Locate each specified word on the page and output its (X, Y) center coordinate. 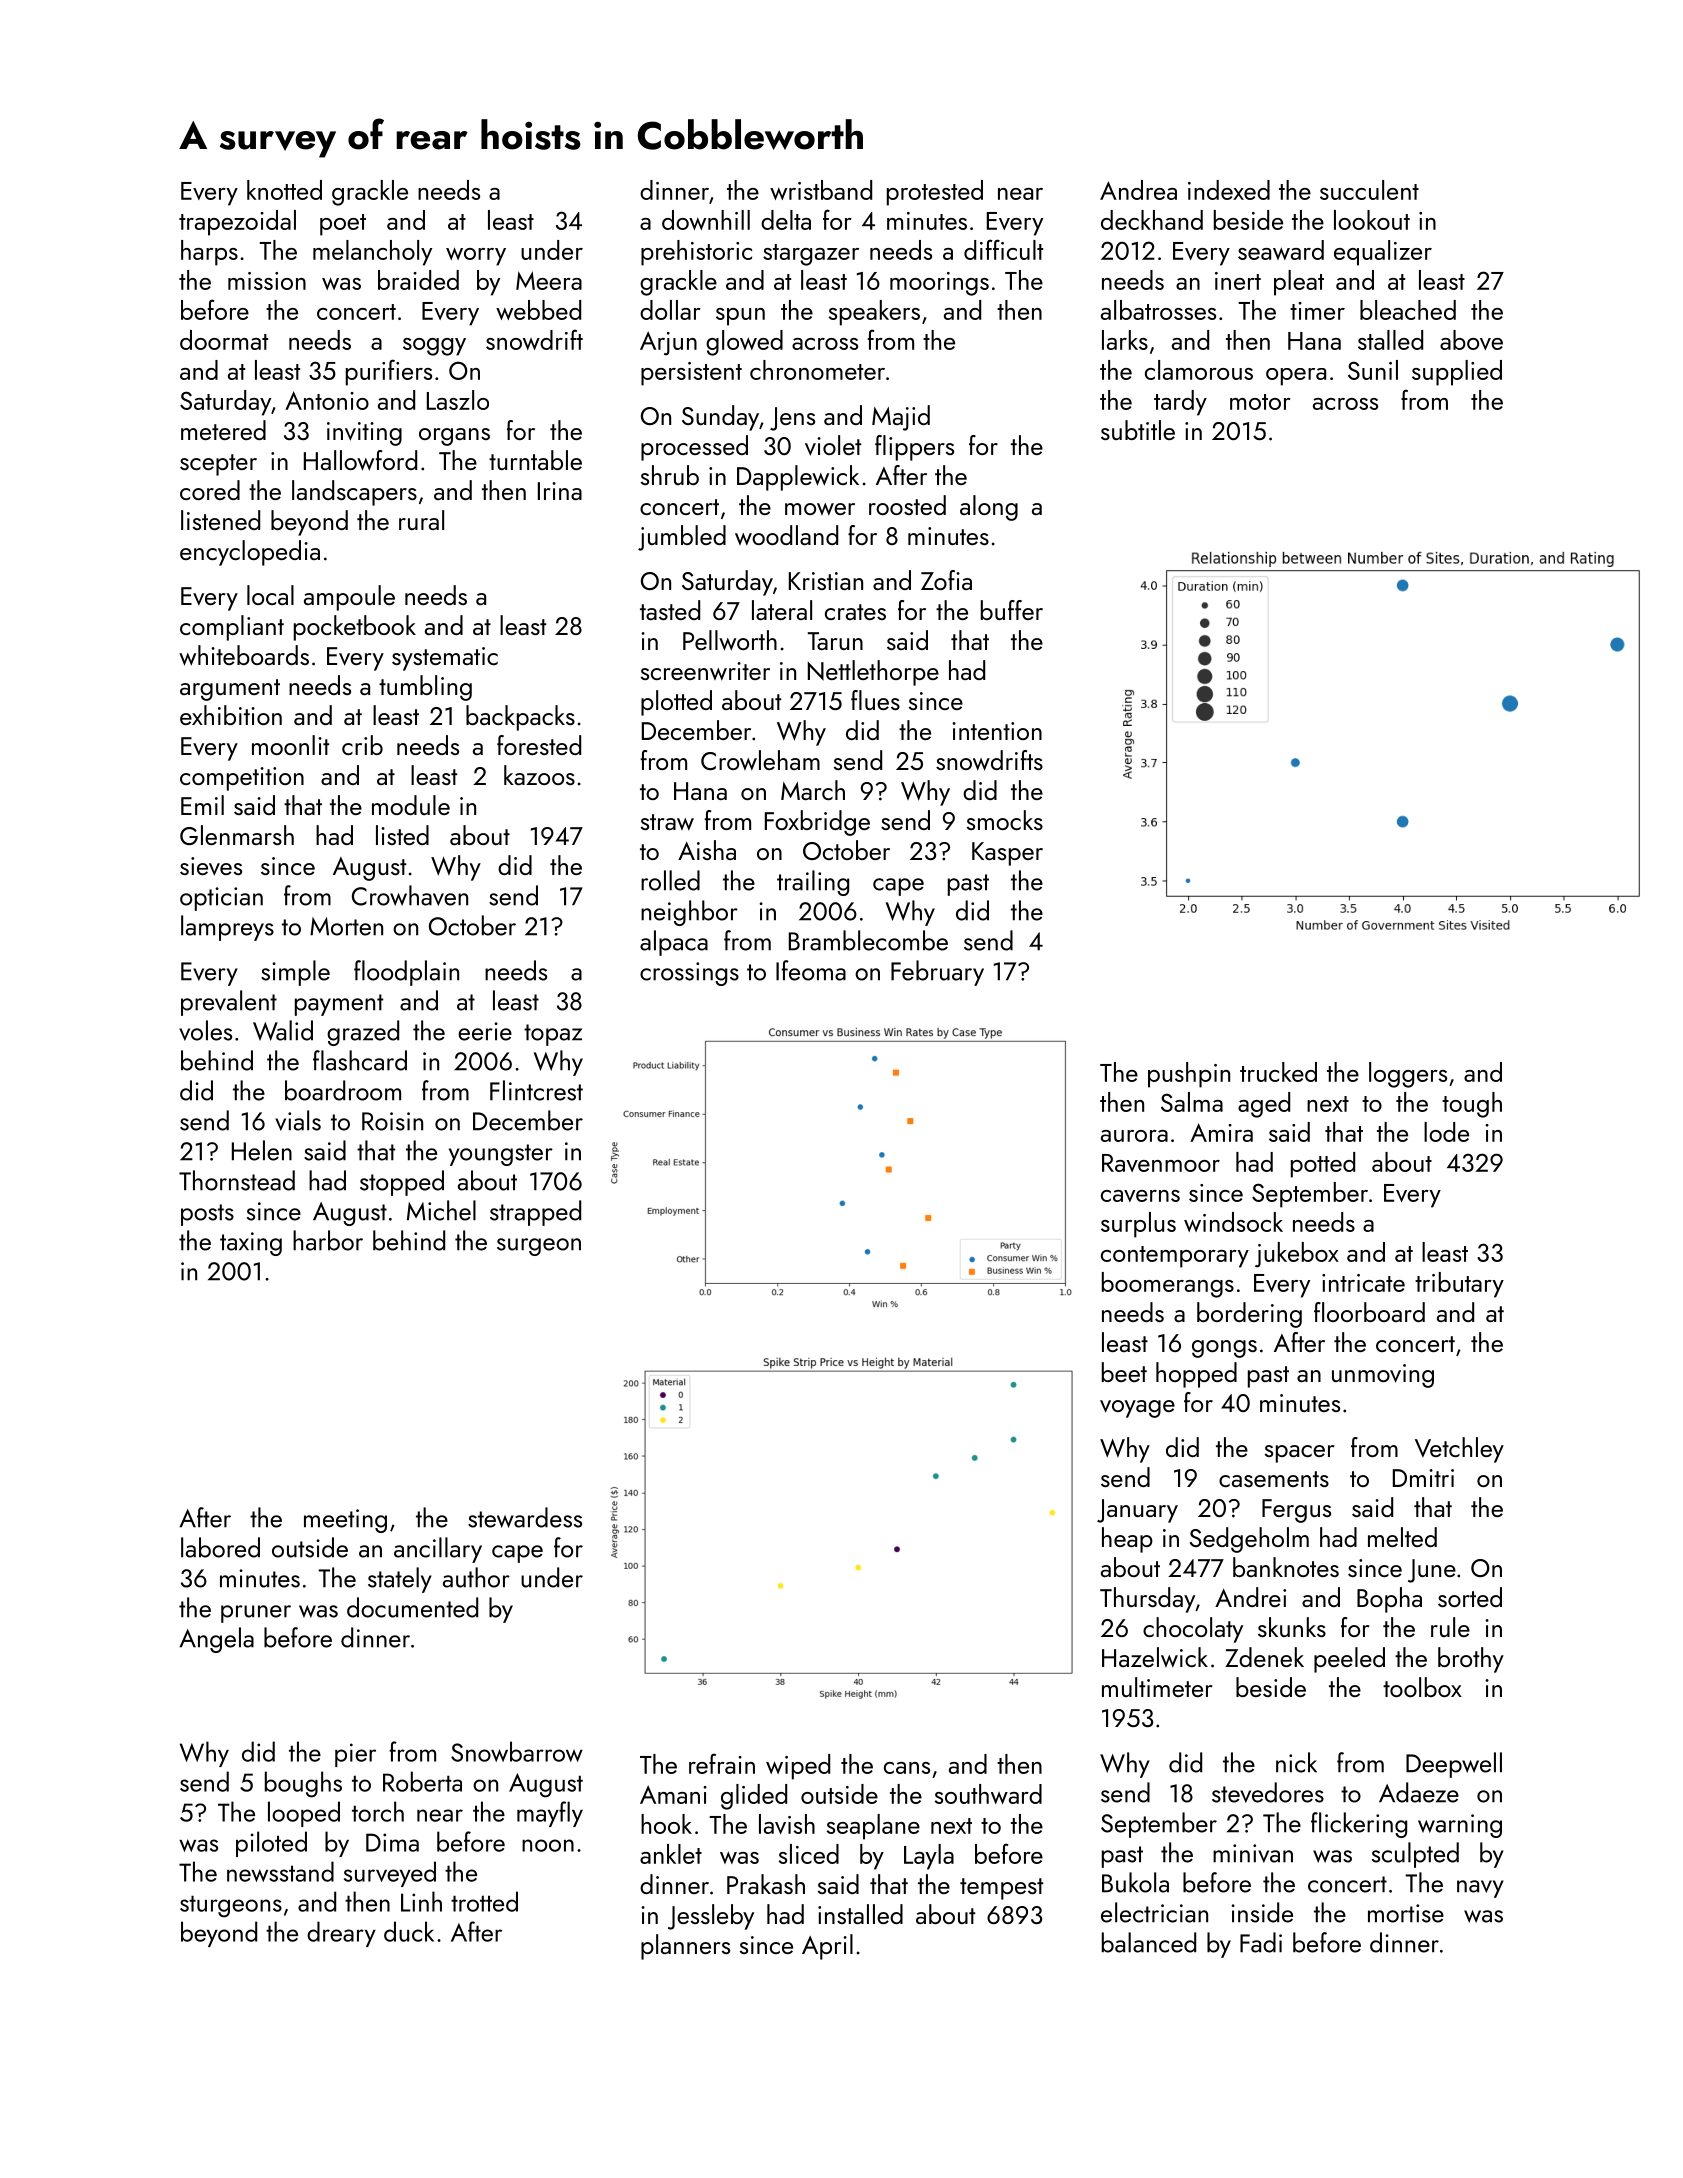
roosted (907, 505)
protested (935, 193)
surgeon (539, 1247)
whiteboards (244, 655)
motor (1260, 402)
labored (220, 1547)
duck (409, 1931)
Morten (346, 926)
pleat (1299, 283)
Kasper (1007, 854)
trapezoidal (237, 223)
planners (685, 1947)
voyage (1137, 1409)
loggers (1408, 1075)
